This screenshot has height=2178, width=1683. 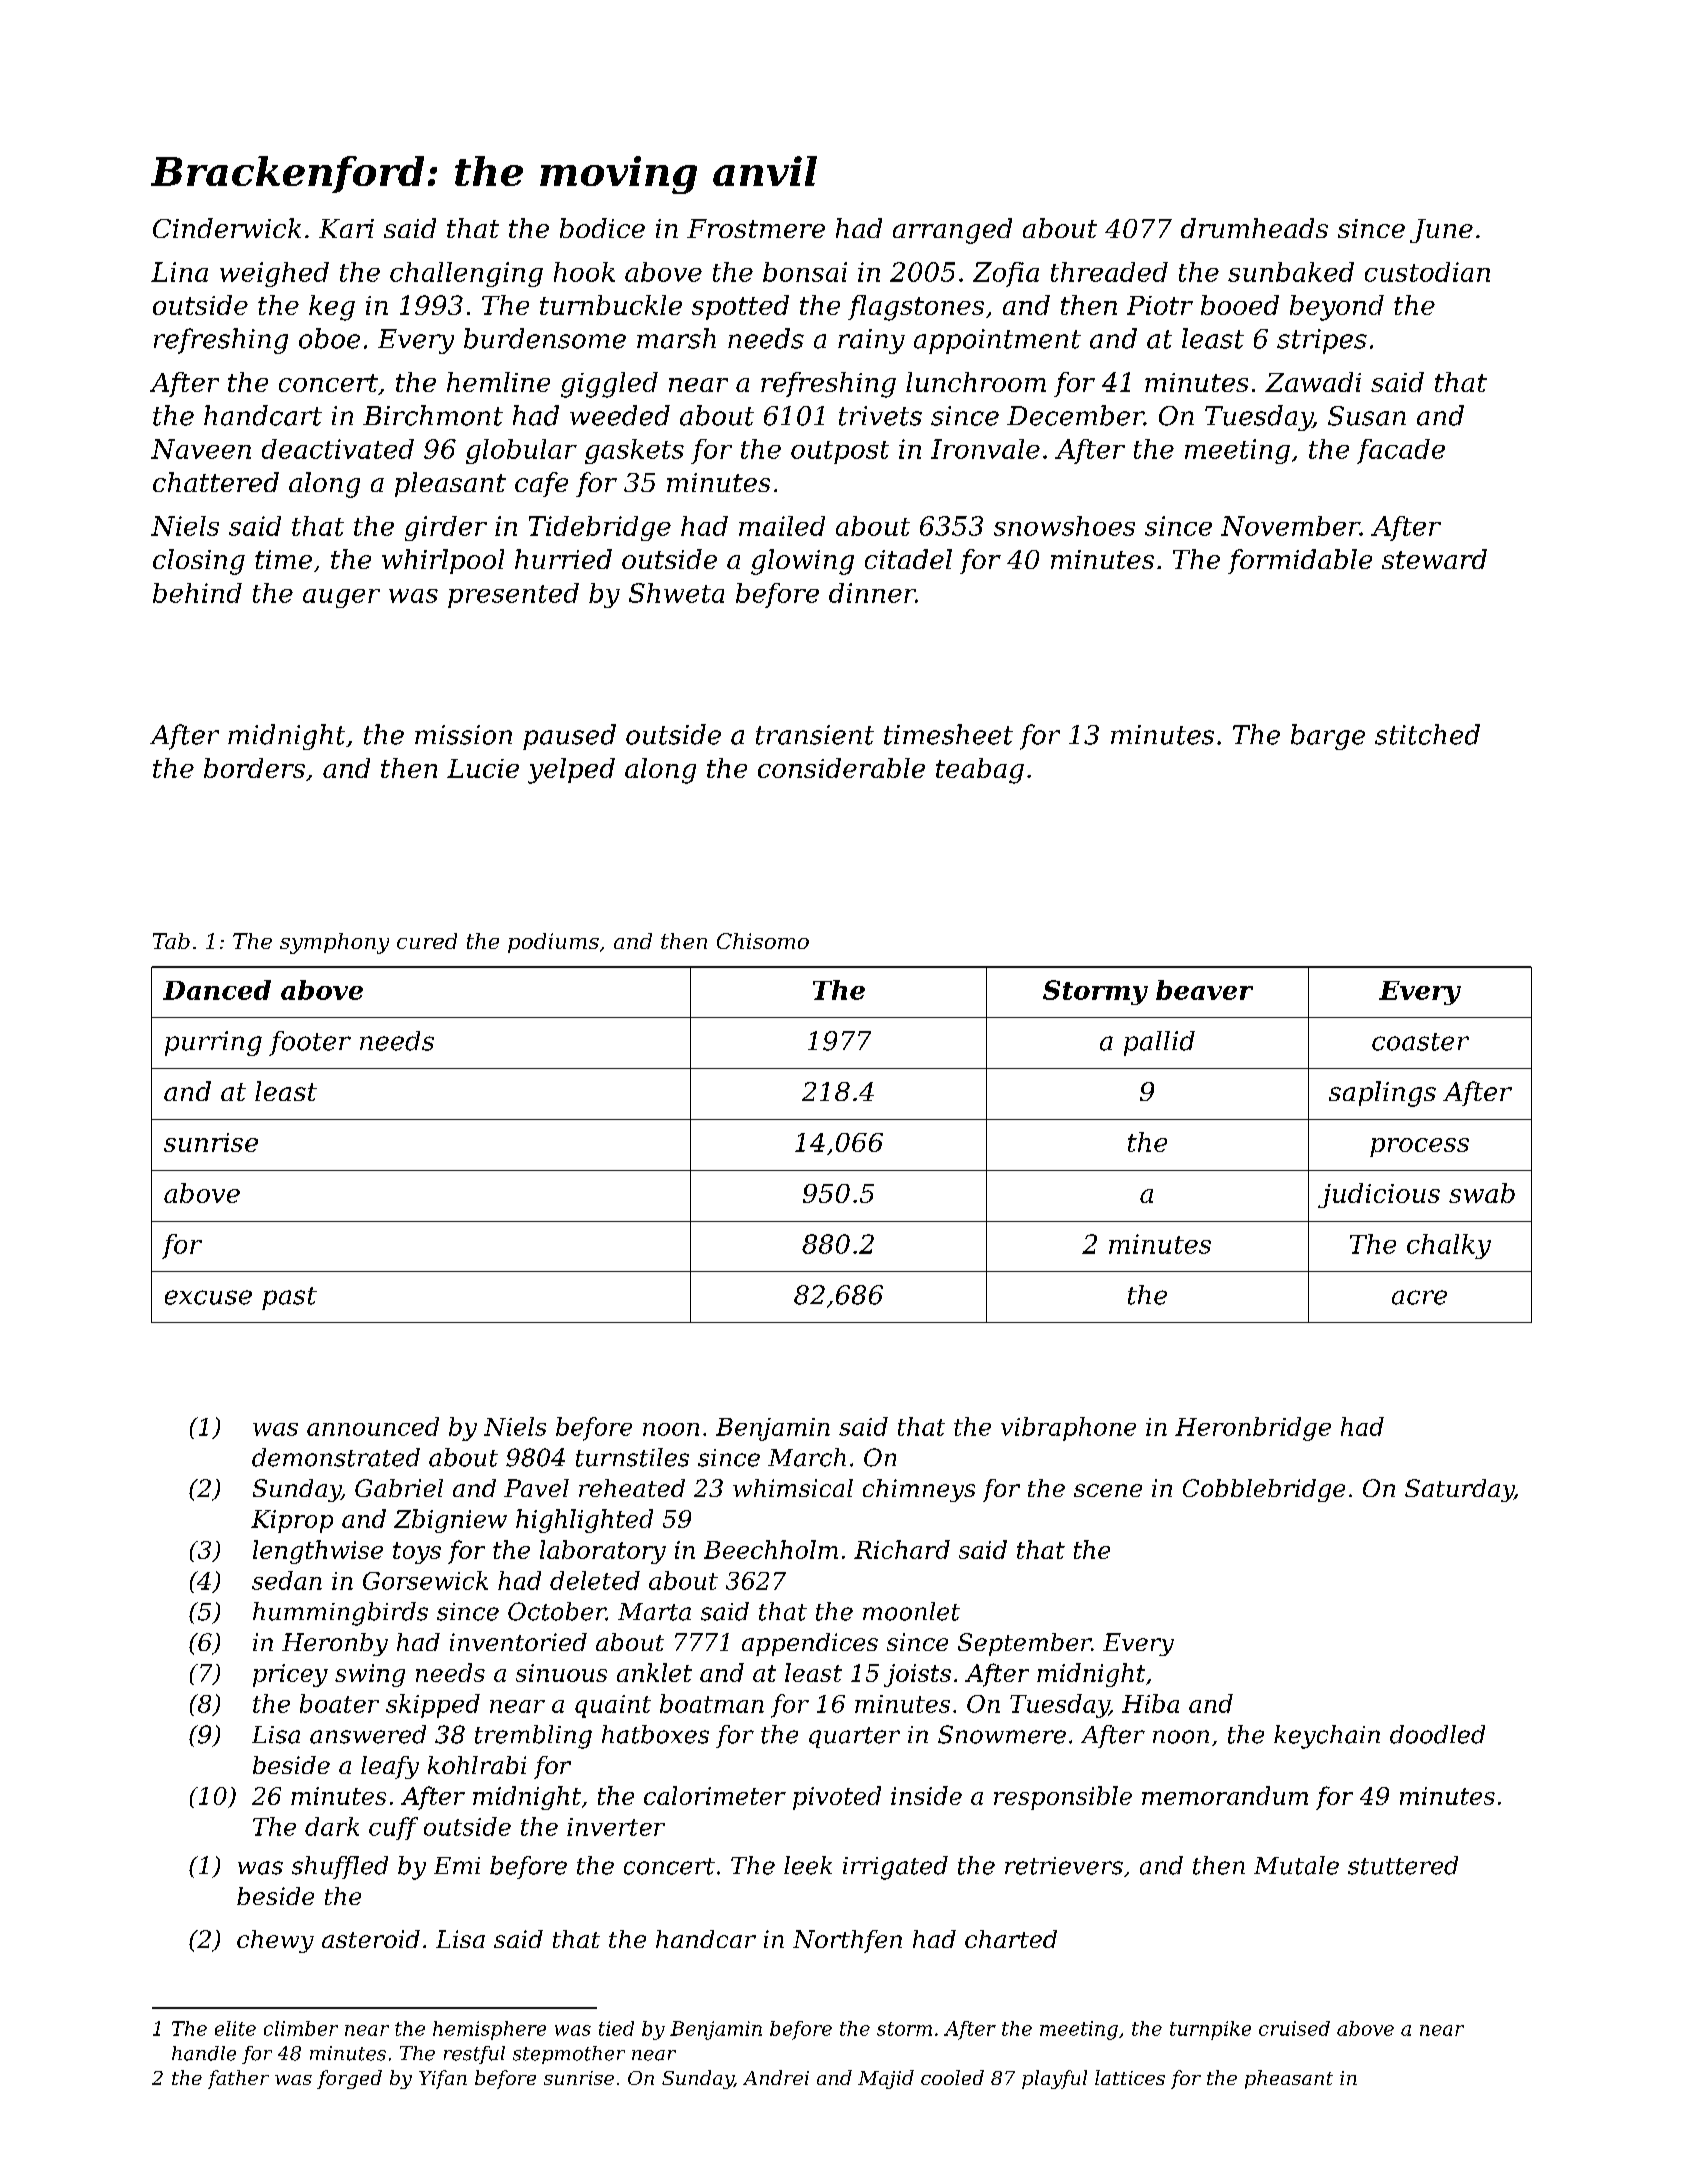 What do you see at coordinates (976, 382) in the screenshot?
I see `lunchroom` at bounding box center [976, 382].
